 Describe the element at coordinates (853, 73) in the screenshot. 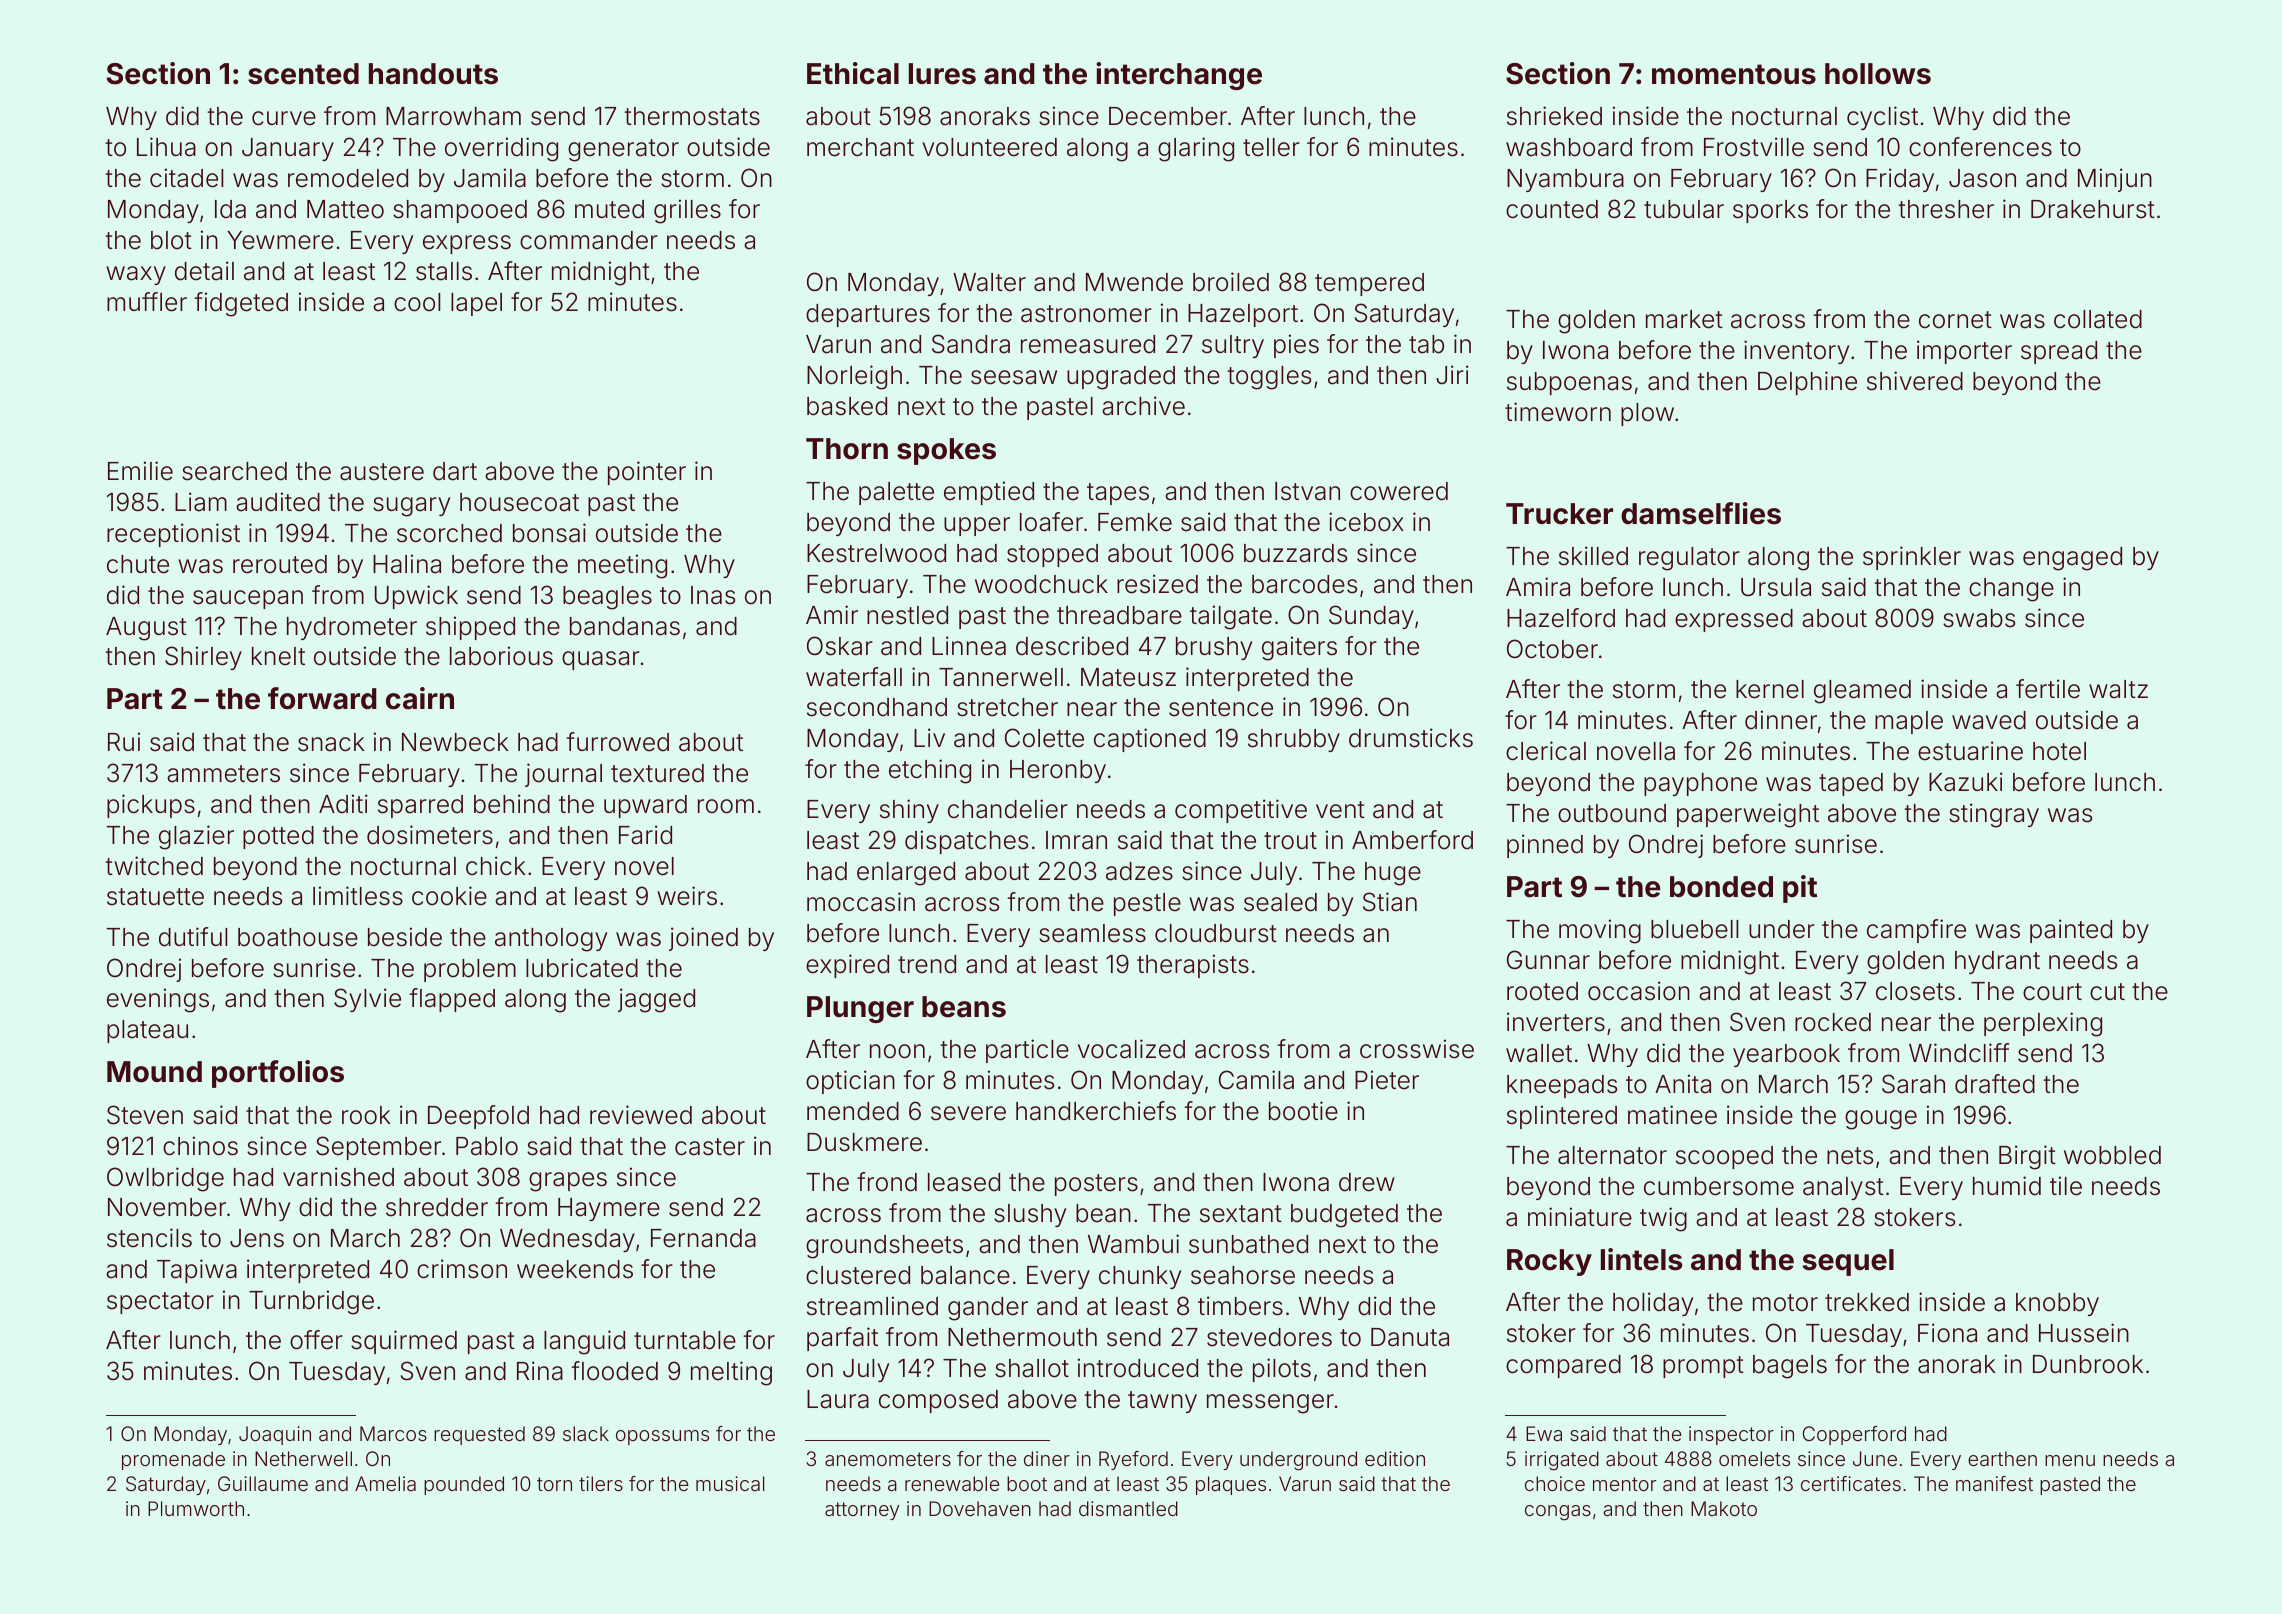

I see `Ethical` at that location.
